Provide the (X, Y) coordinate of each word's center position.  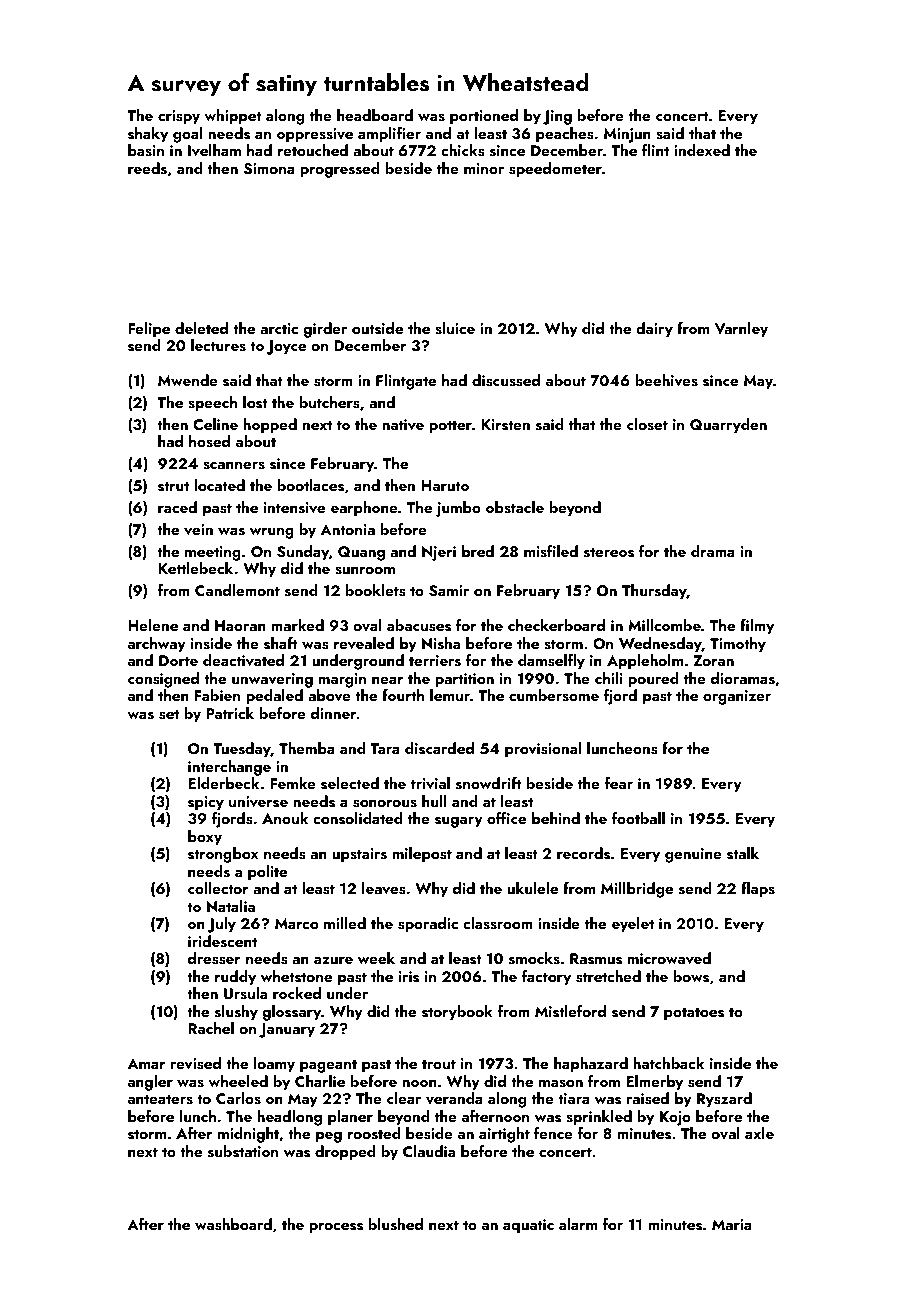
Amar (146, 1063)
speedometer (555, 170)
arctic (279, 328)
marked (297, 625)
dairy (654, 330)
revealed (364, 643)
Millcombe (664, 625)
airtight (504, 1135)
